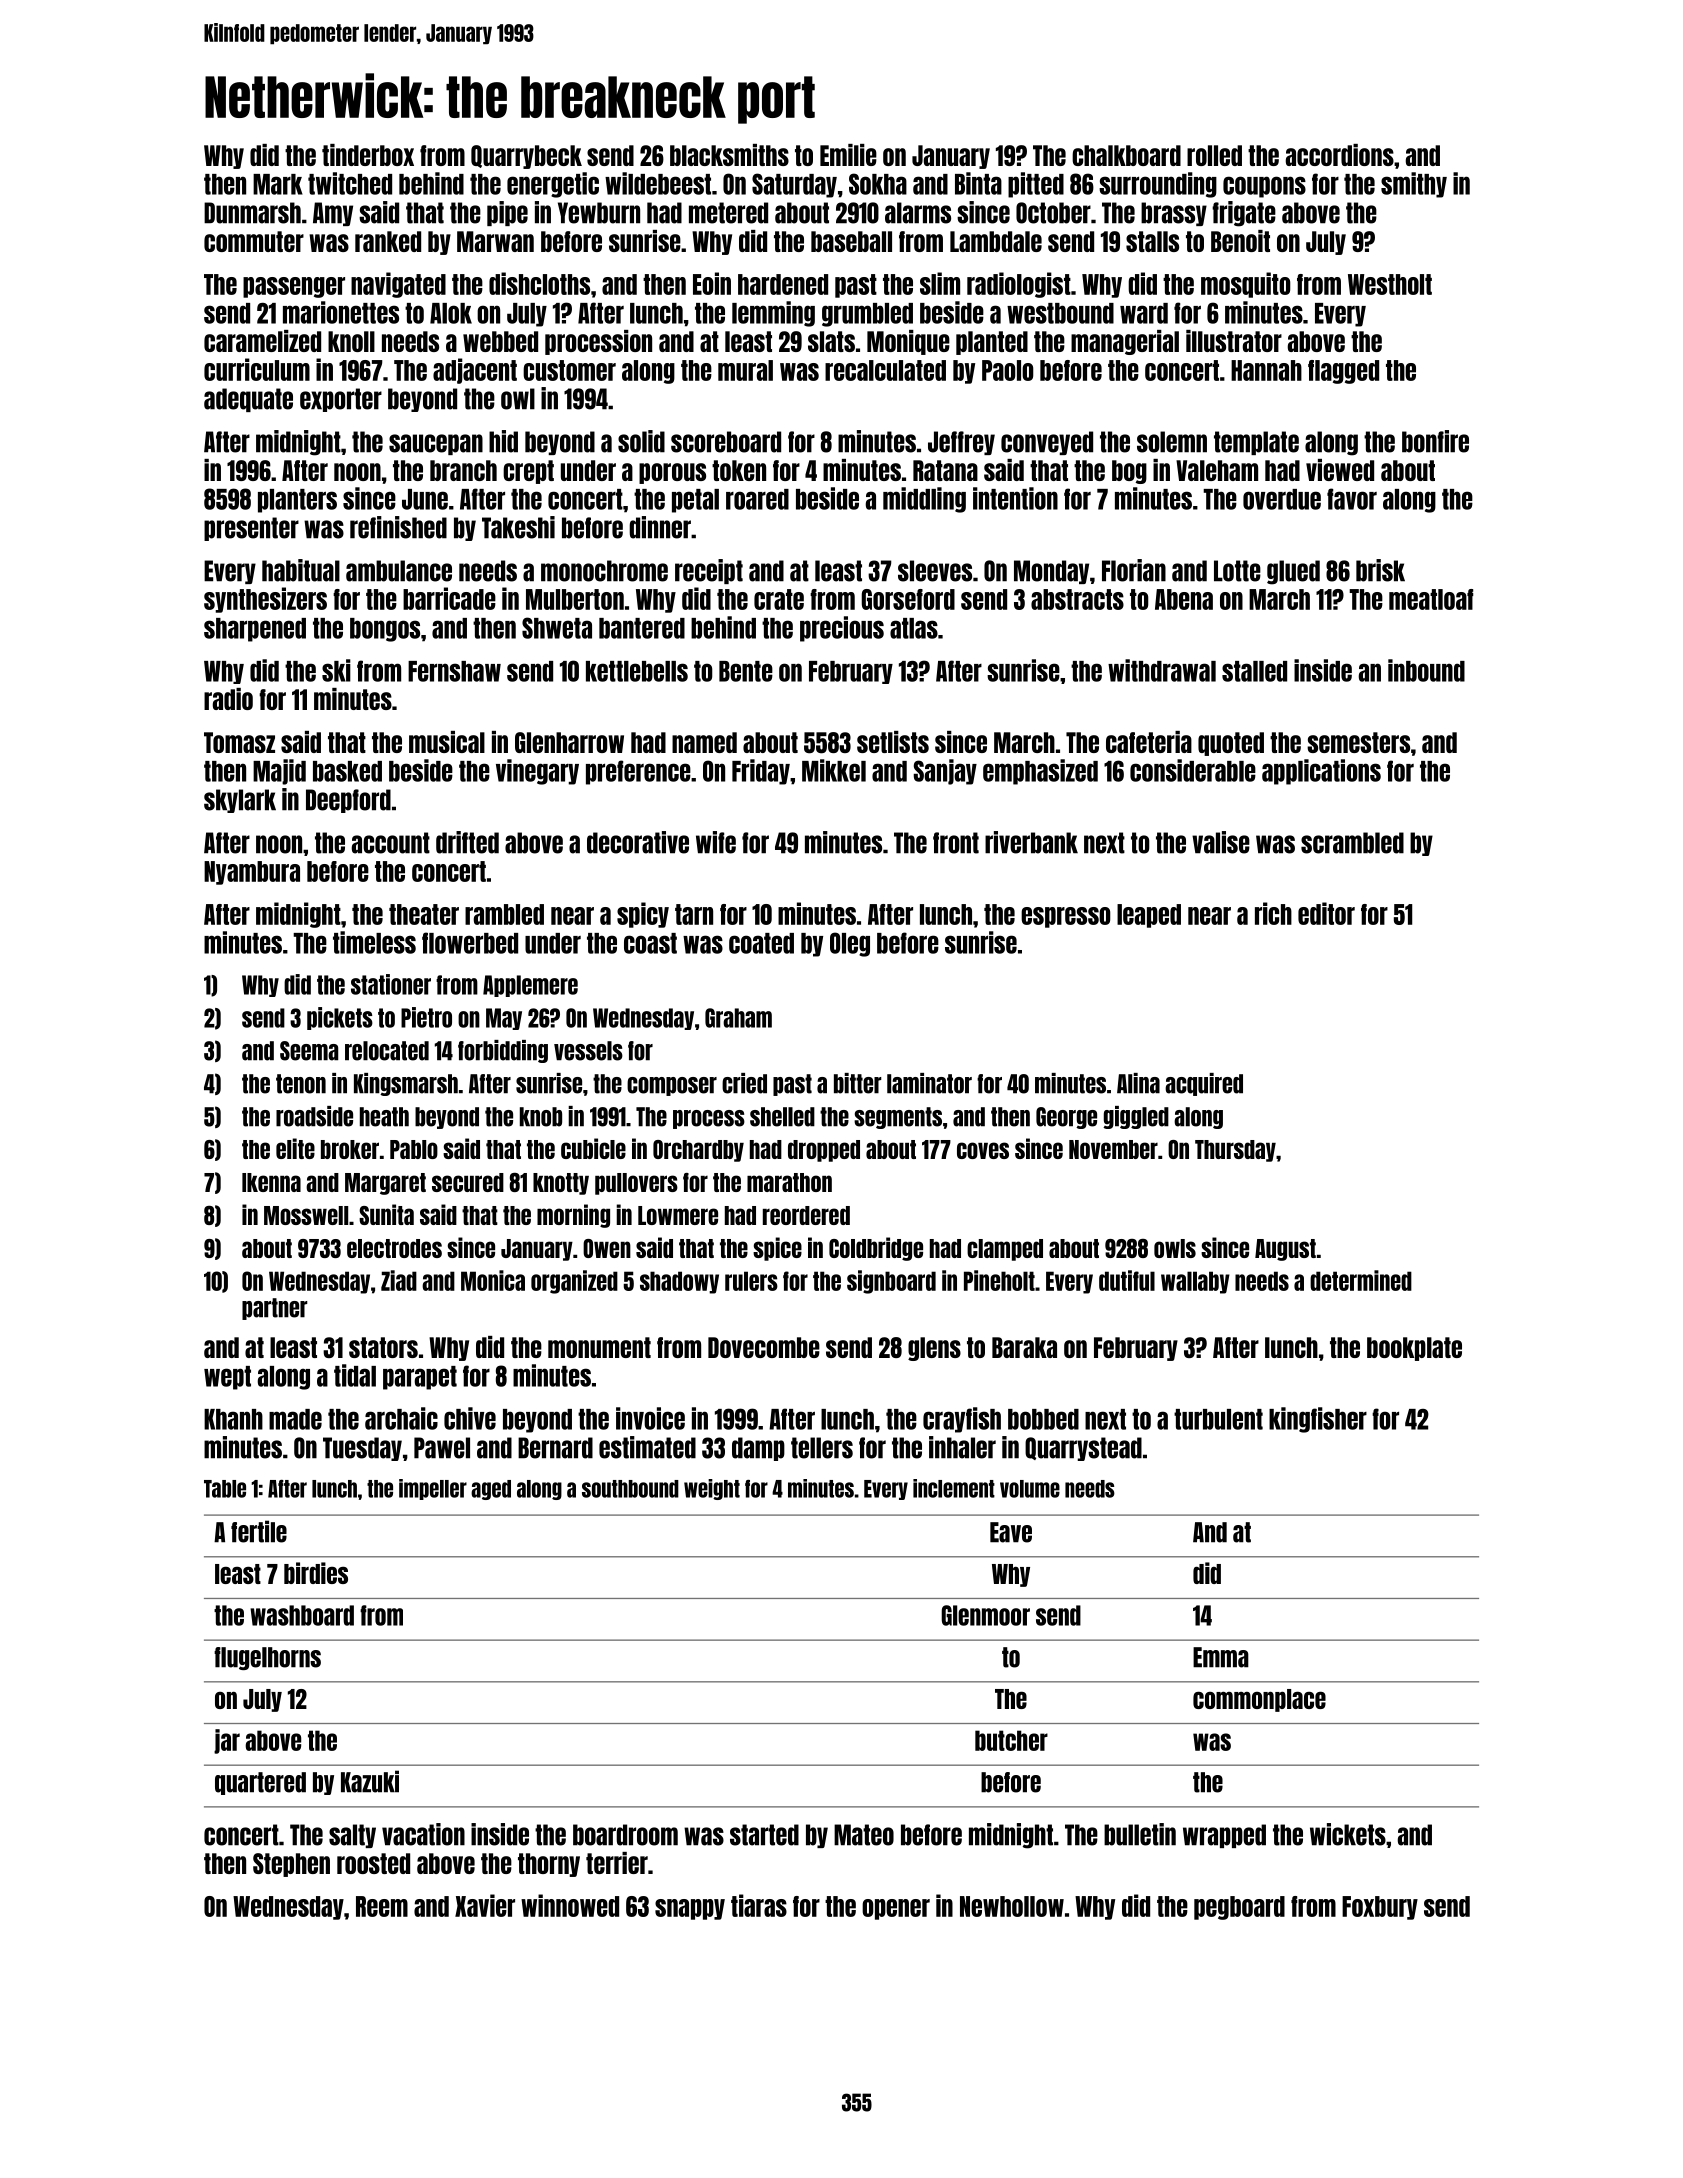 This page has width=1683, height=2178. I want to click on Westholt, so click(1390, 284).
